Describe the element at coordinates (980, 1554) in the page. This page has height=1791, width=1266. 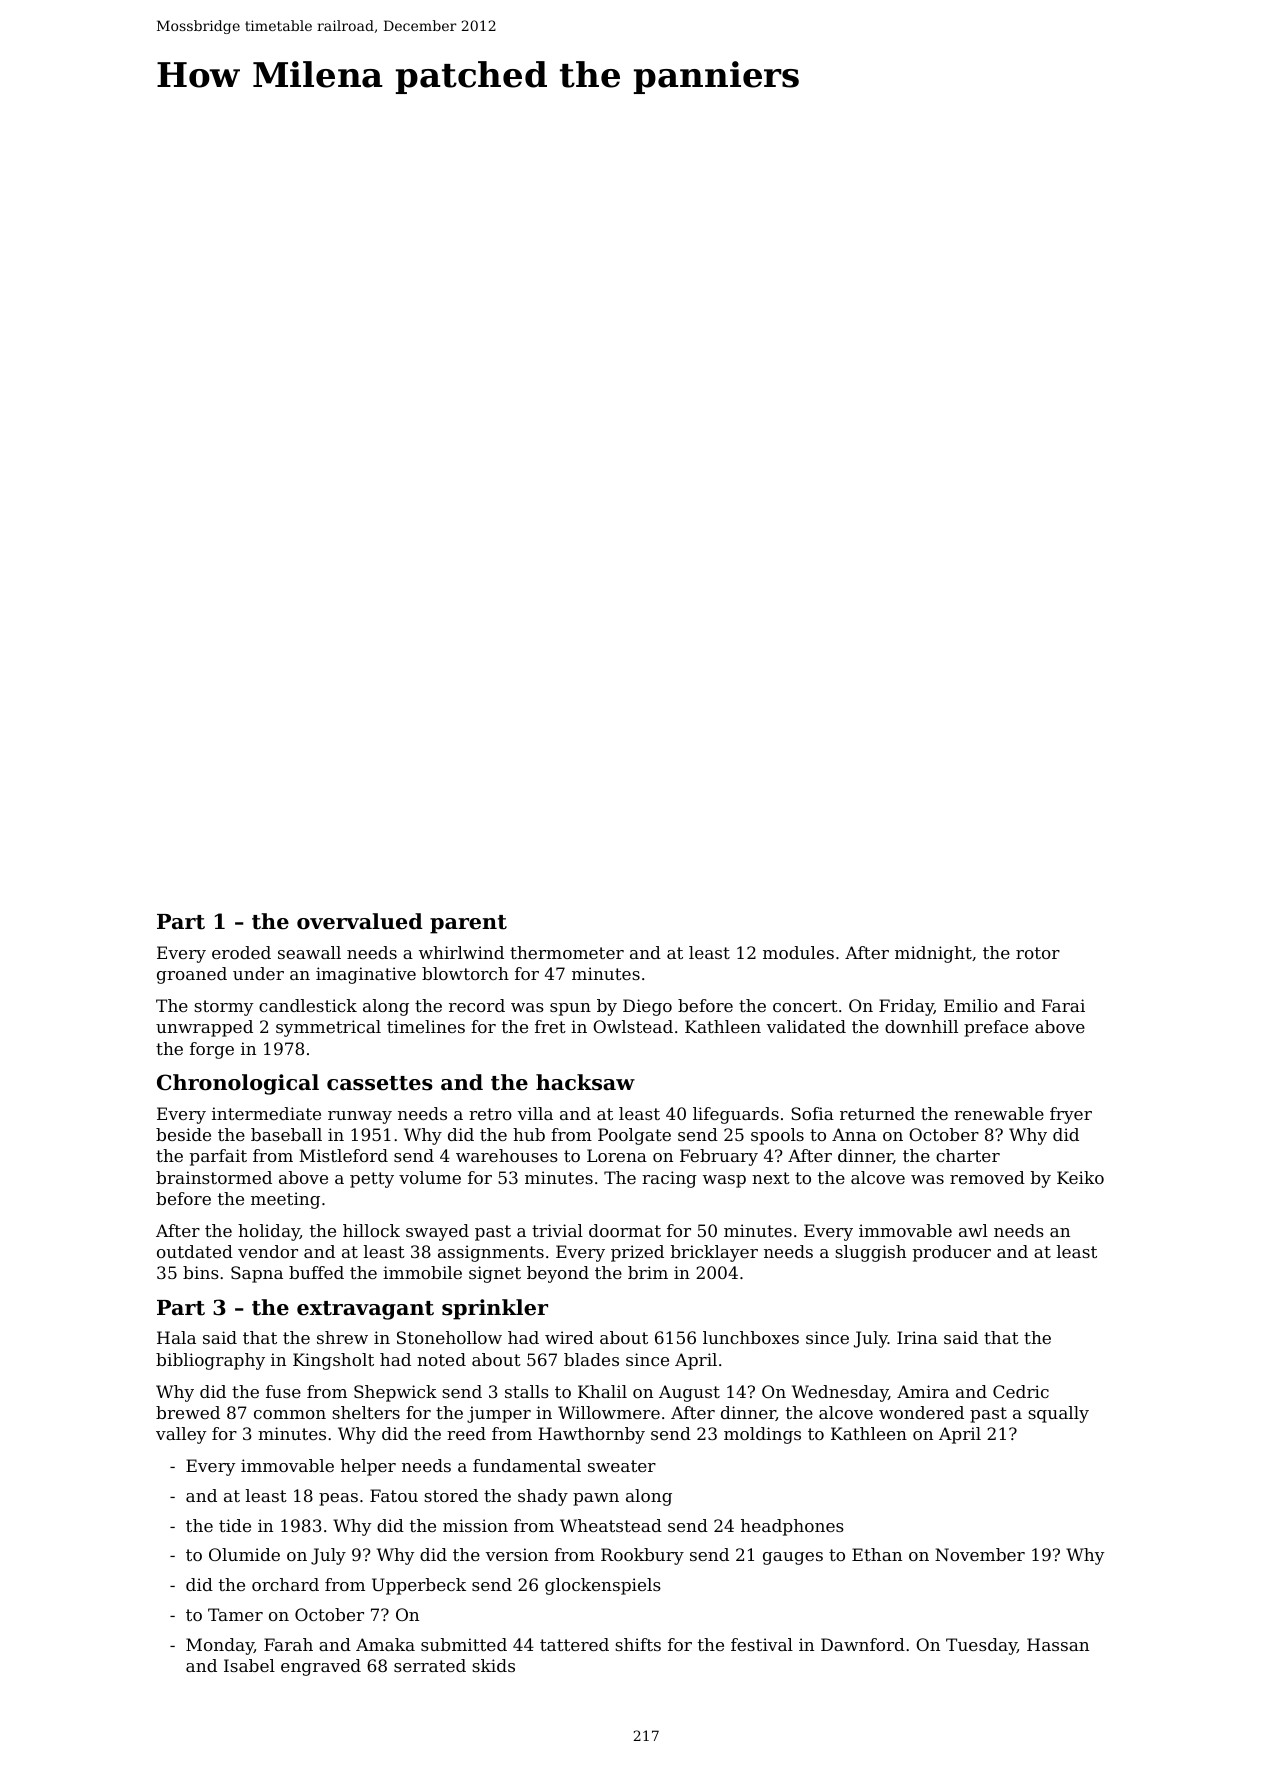
I see `November` at that location.
